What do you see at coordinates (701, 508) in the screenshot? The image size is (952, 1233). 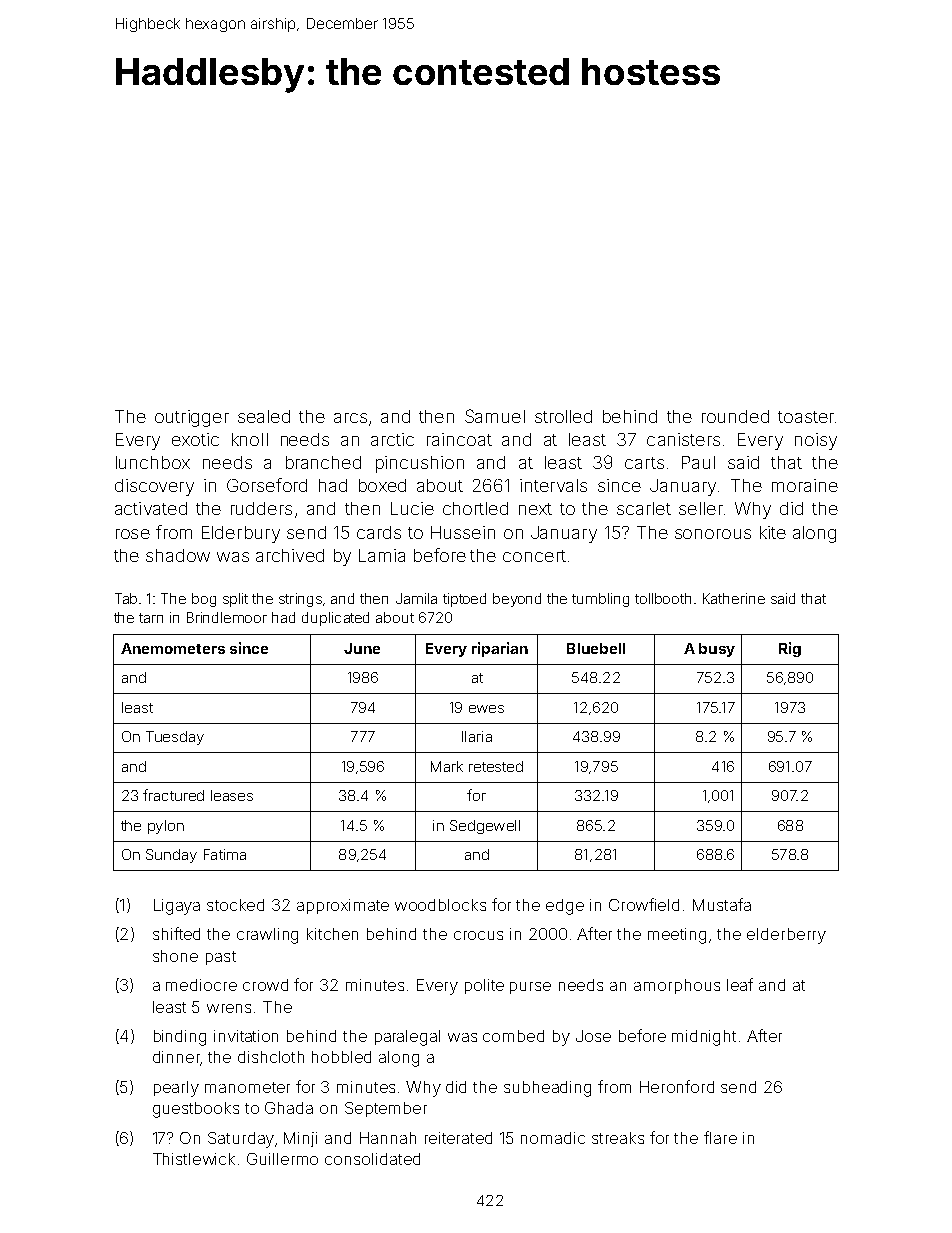 I see `seller` at bounding box center [701, 508].
